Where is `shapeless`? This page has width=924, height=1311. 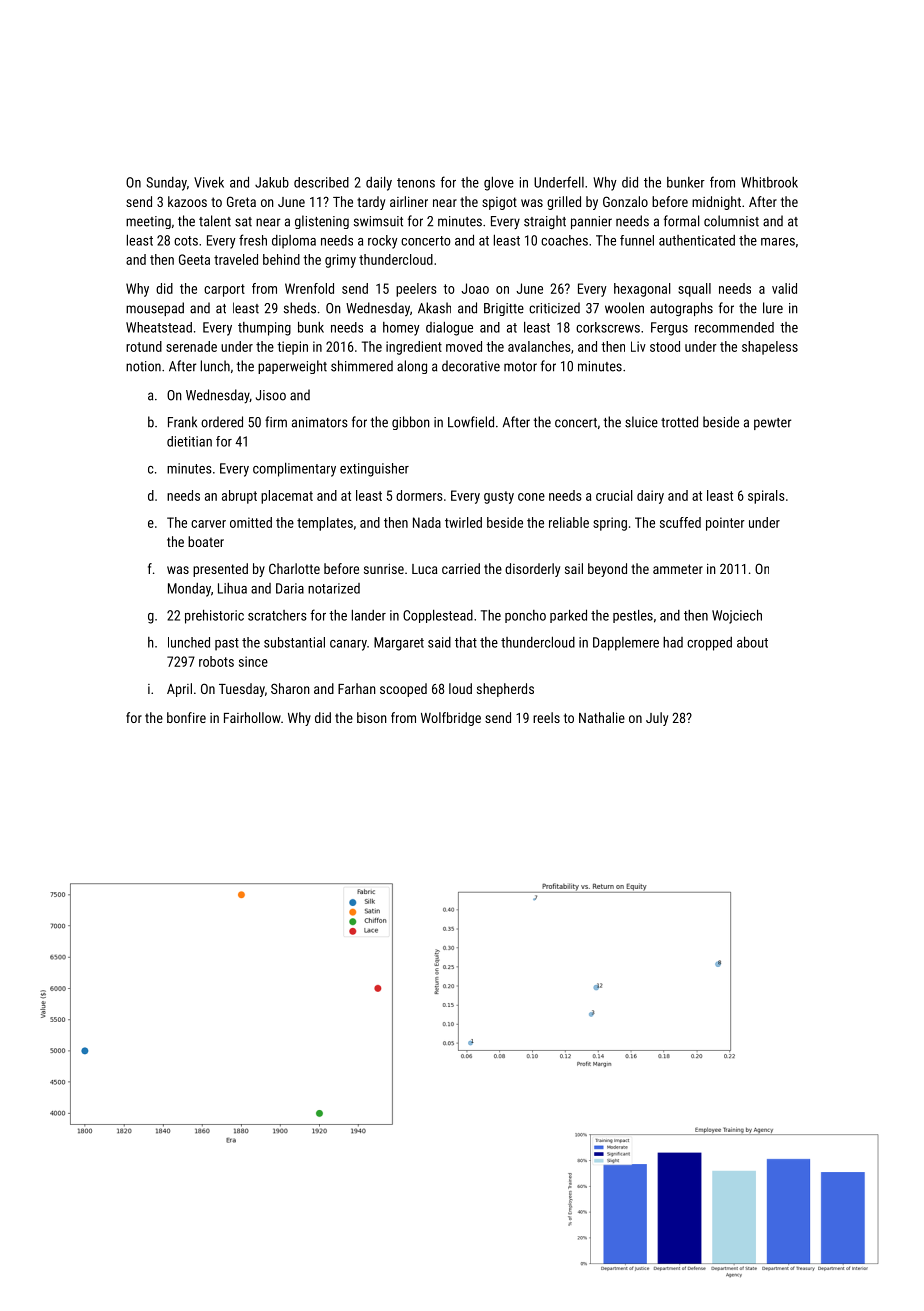
shapeless is located at coordinates (770, 348).
